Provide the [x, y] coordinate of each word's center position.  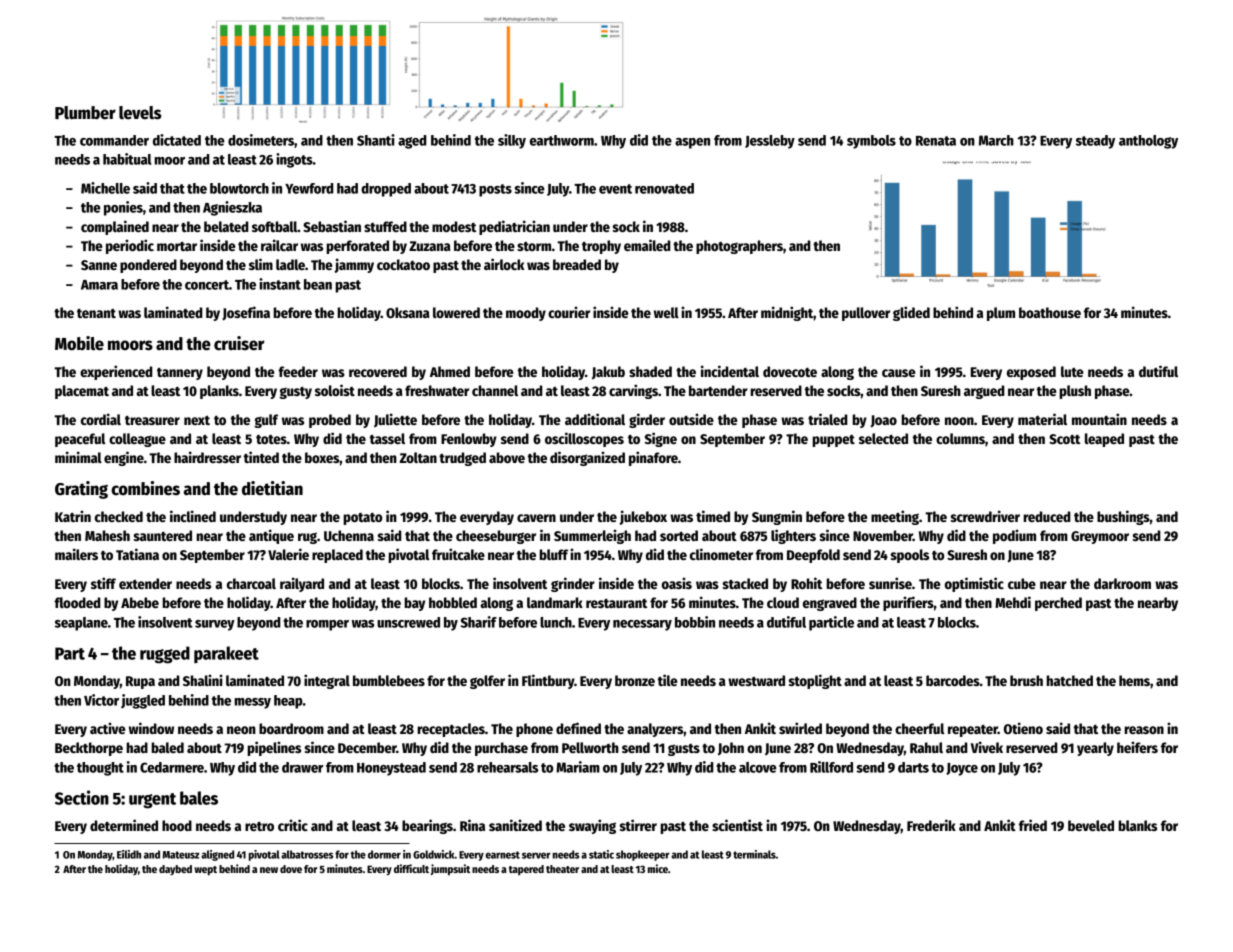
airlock [504, 264]
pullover [866, 314]
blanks [1137, 825]
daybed [175, 870]
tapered [526, 870]
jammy [354, 265]
